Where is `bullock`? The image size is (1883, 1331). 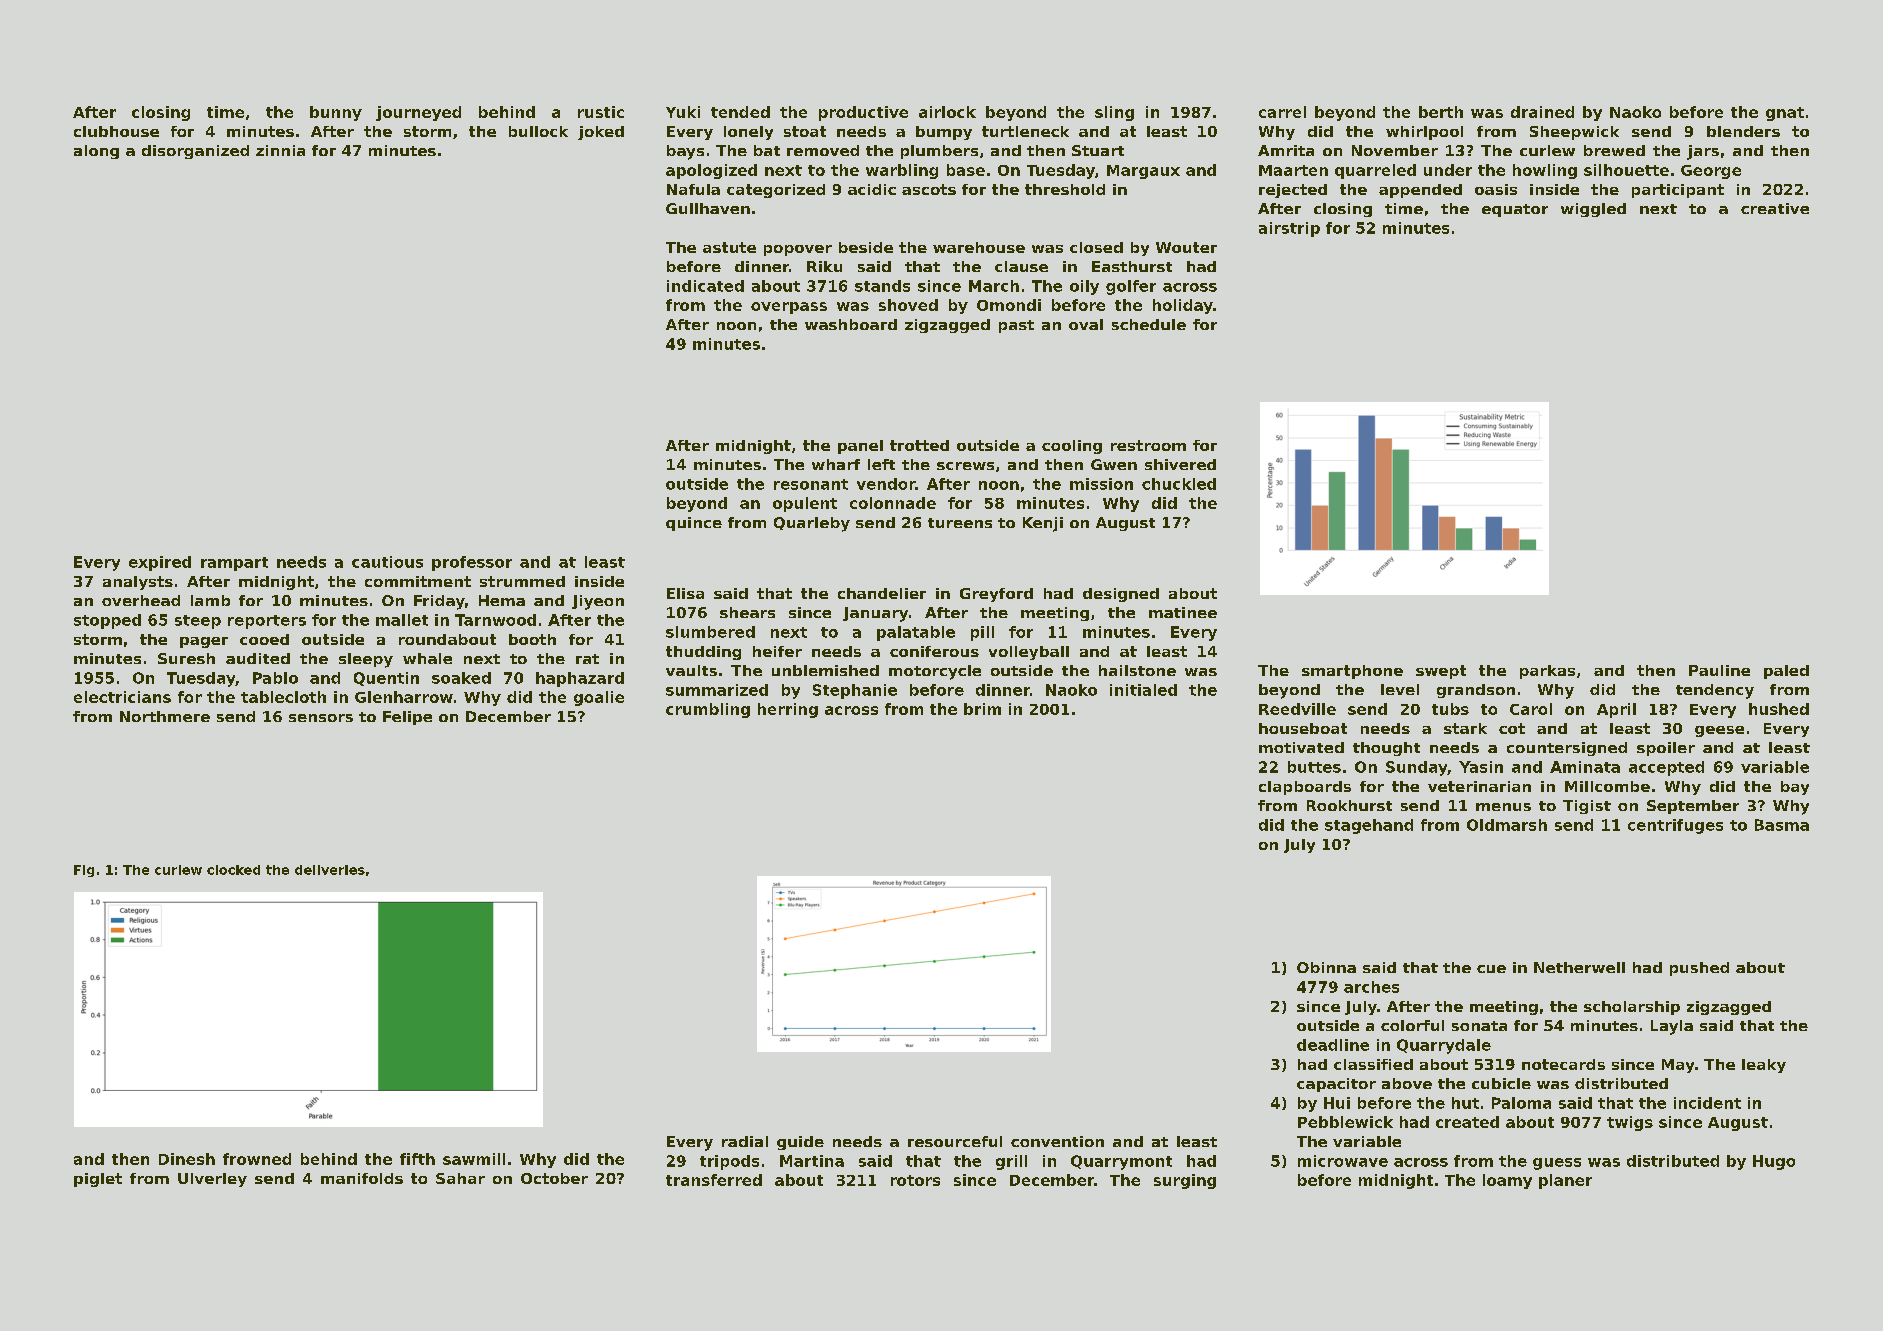
bullock is located at coordinates (538, 131).
